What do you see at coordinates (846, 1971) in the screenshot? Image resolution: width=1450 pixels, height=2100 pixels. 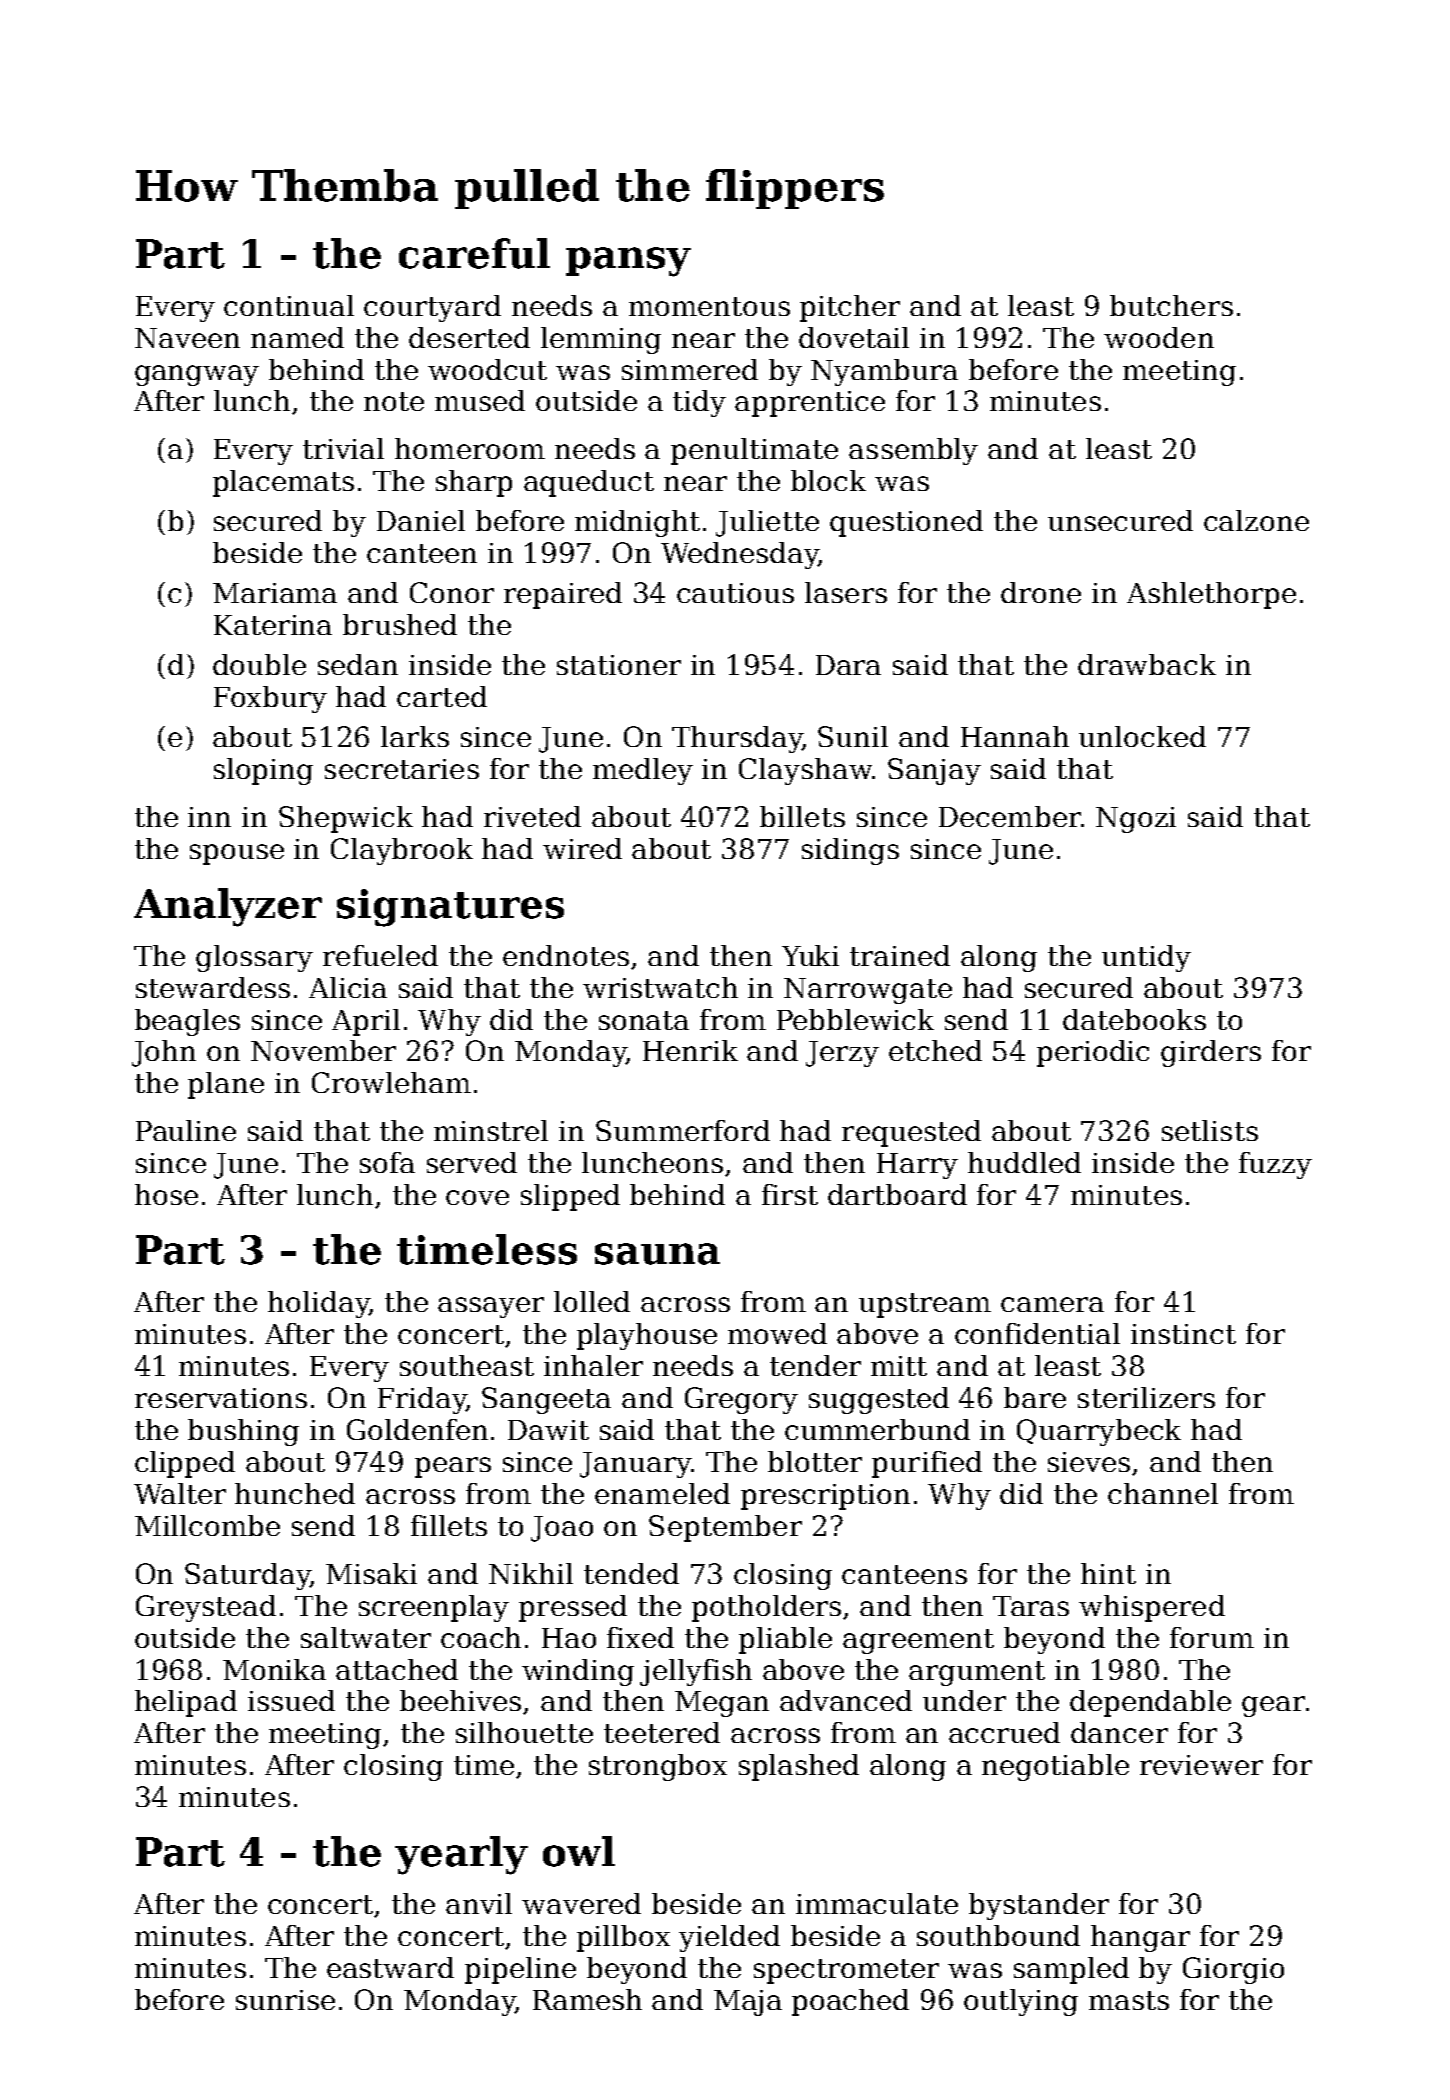 I see `spectrometer` at bounding box center [846, 1971].
